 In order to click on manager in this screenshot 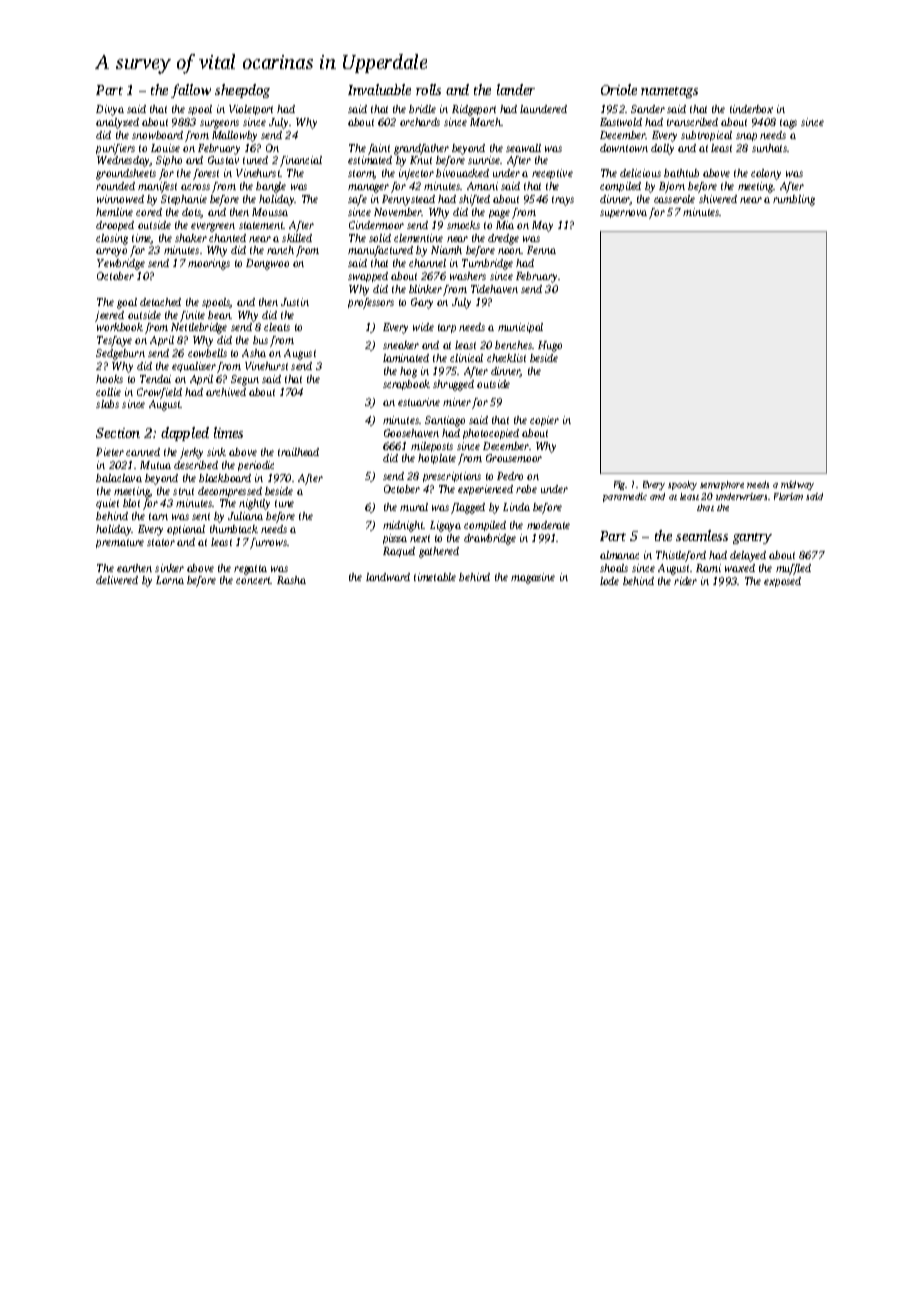, I will do `click(368, 188)`.
